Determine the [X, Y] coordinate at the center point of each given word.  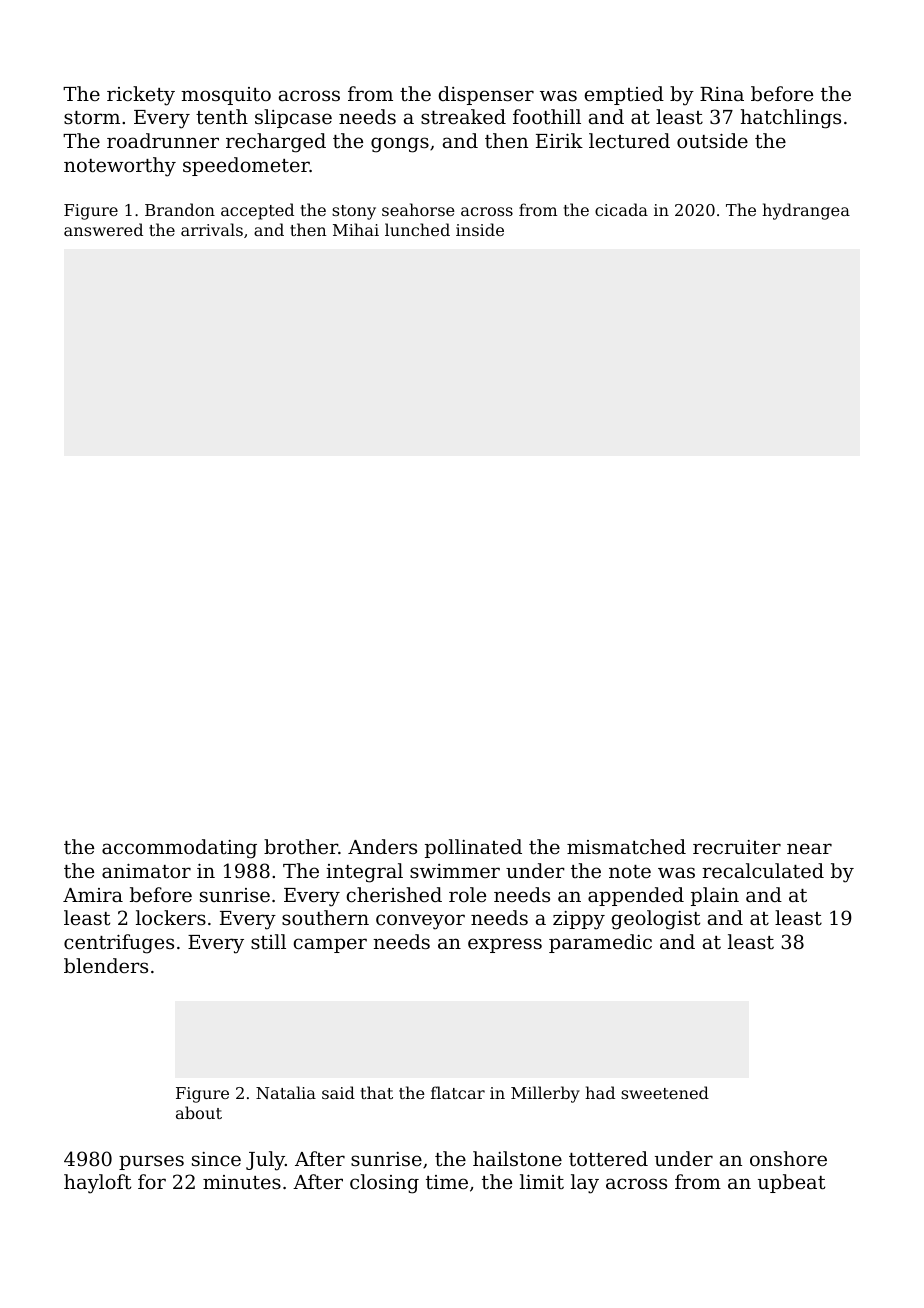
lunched [417, 229]
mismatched [626, 846]
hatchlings [791, 119]
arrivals [212, 229]
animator [146, 871]
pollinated [473, 848]
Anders [382, 846]
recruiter [737, 847]
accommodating [179, 849]
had [600, 1092]
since [216, 1159]
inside [480, 229]
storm [92, 117]
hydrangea [806, 211]
